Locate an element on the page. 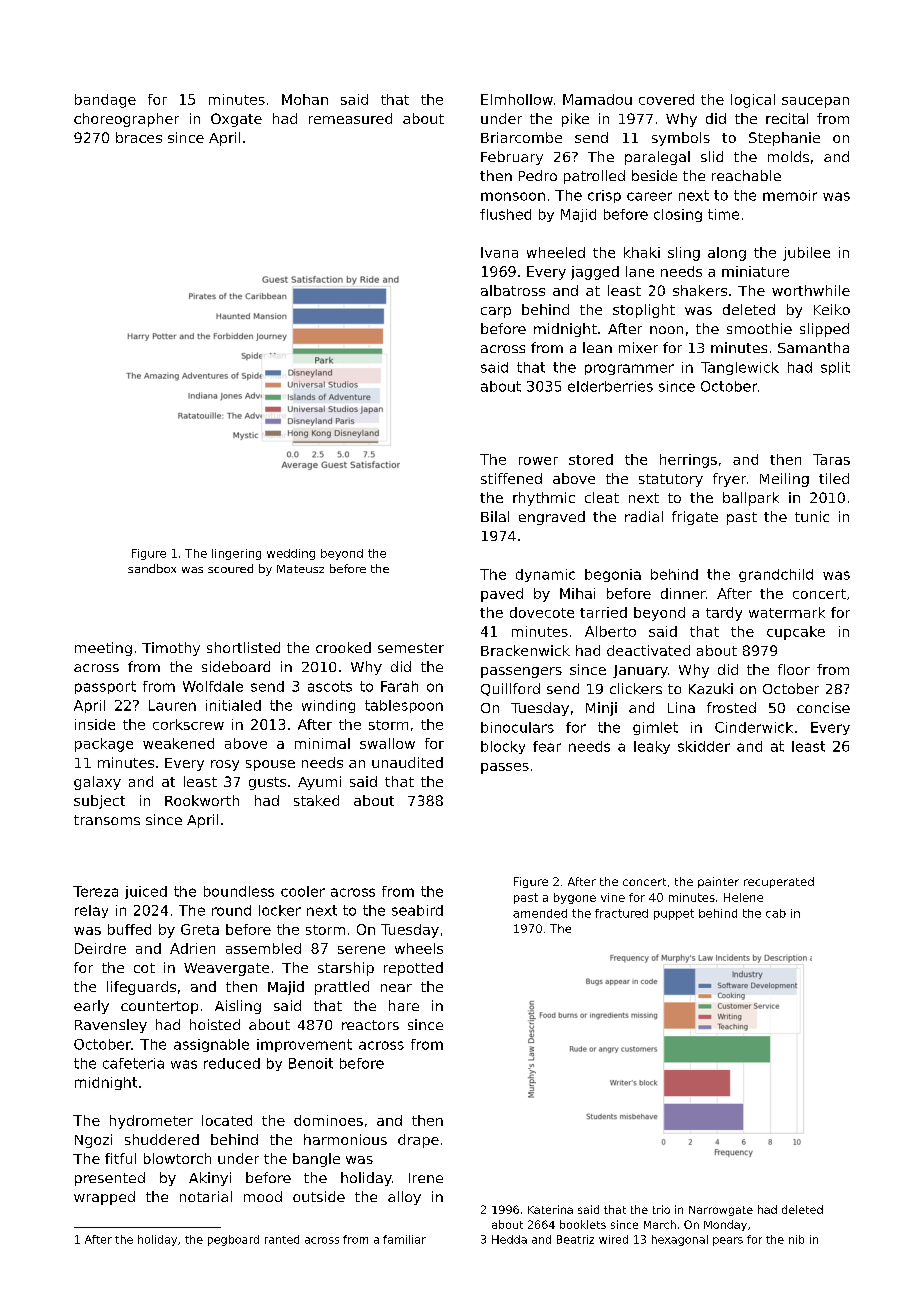 The width and height of the page is (924, 1308). recital is located at coordinates (787, 118).
